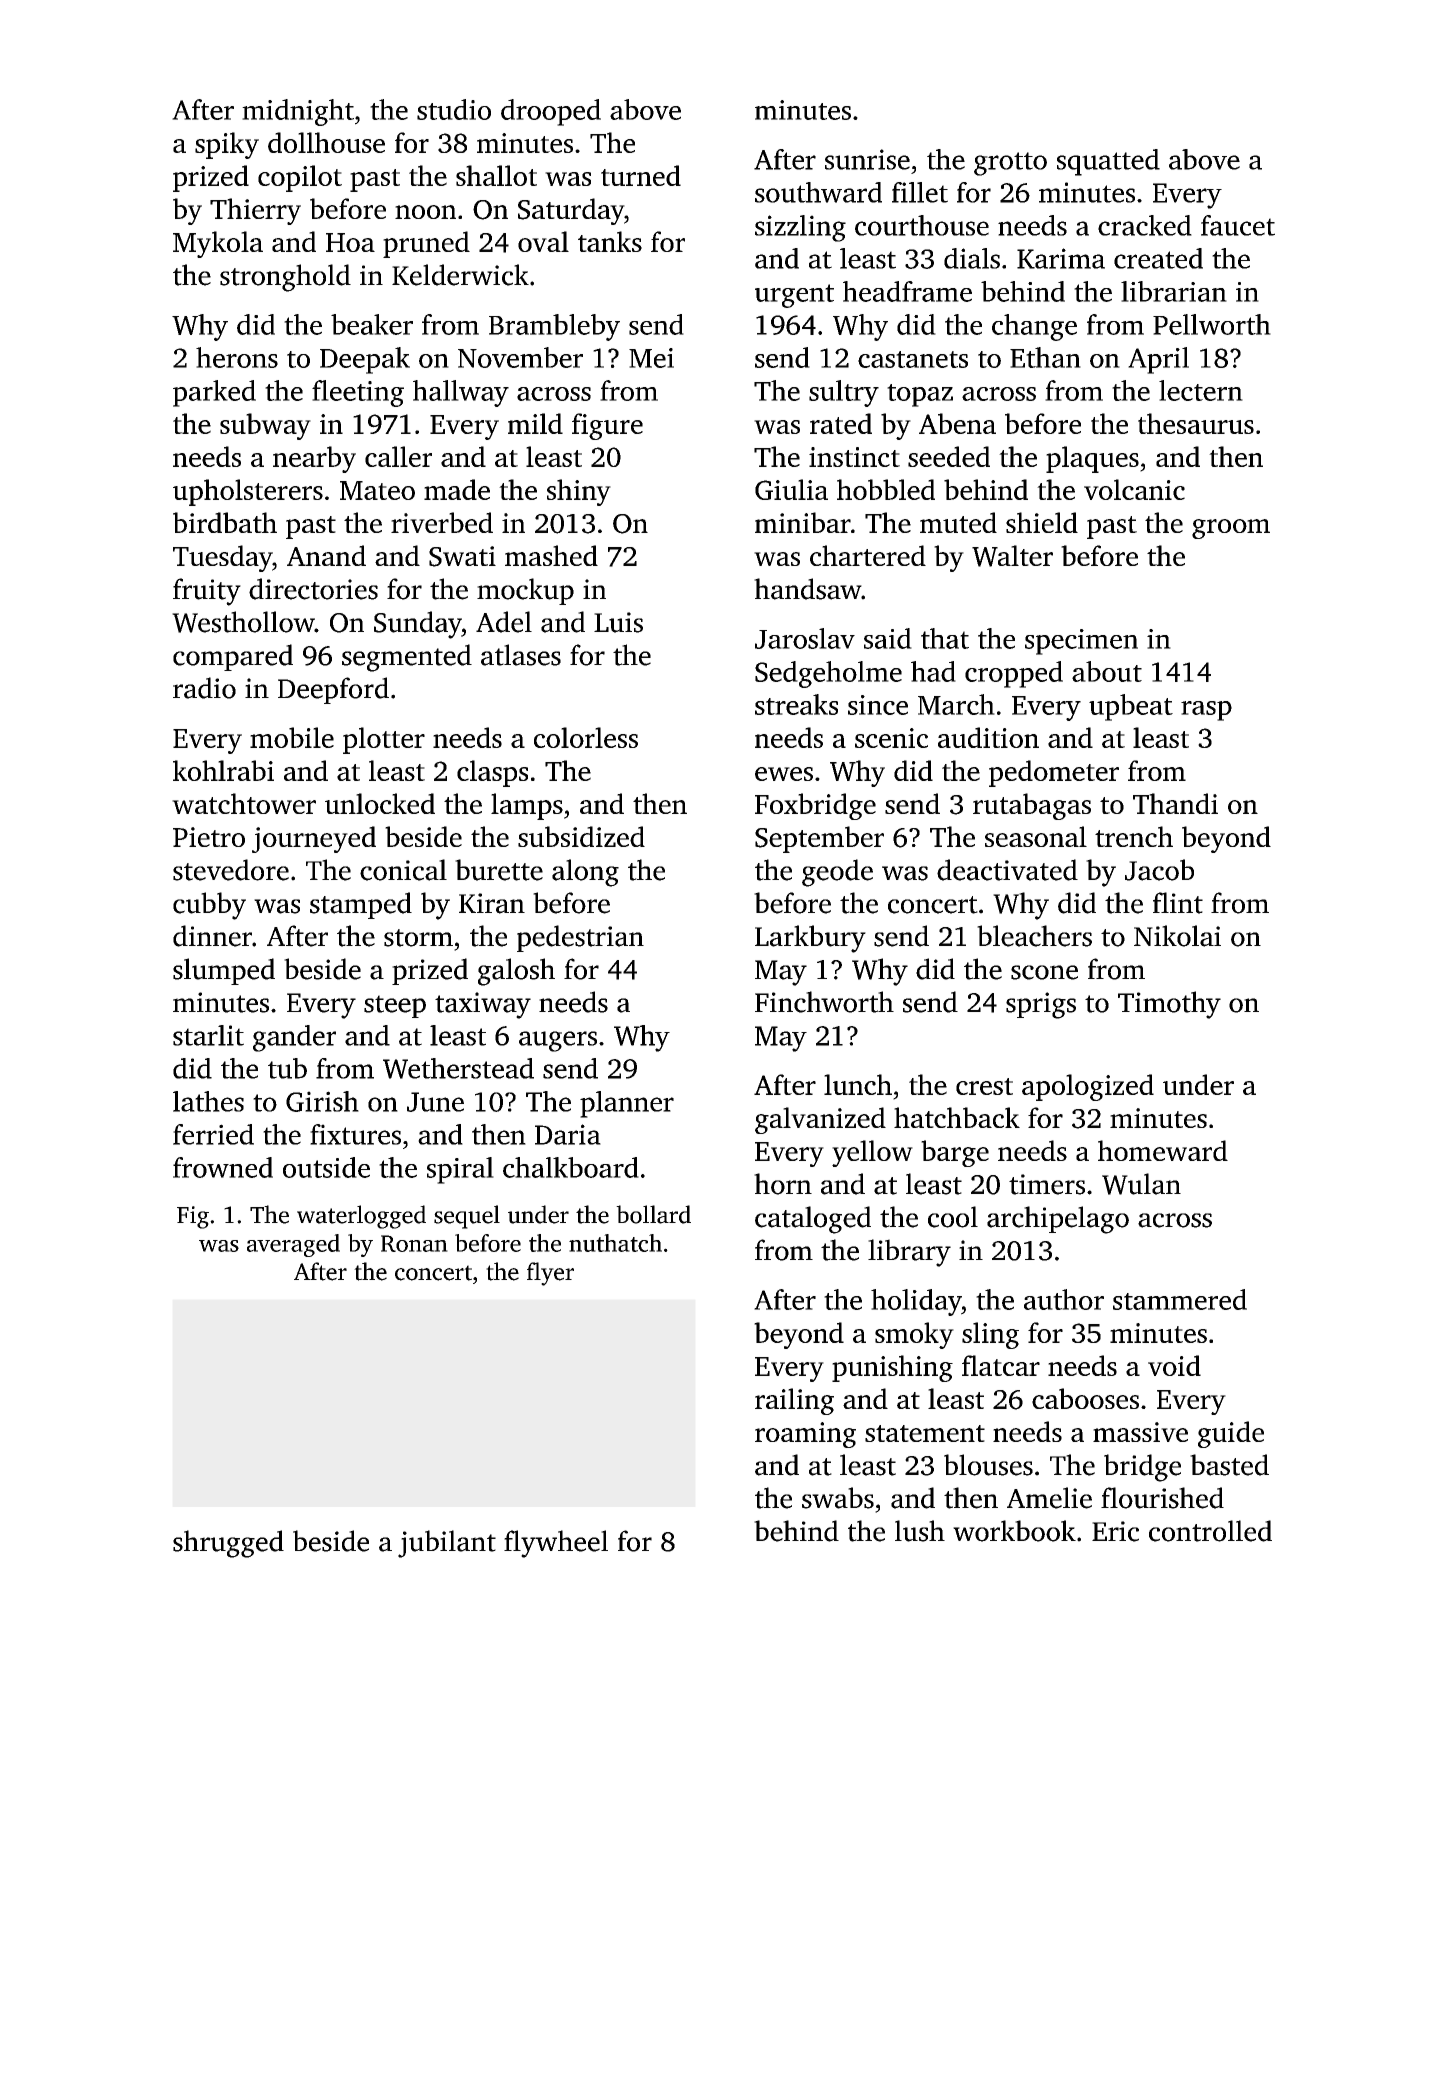 This screenshot has height=2100, width=1450. What do you see at coordinates (984, 1086) in the screenshot?
I see `crest` at bounding box center [984, 1086].
